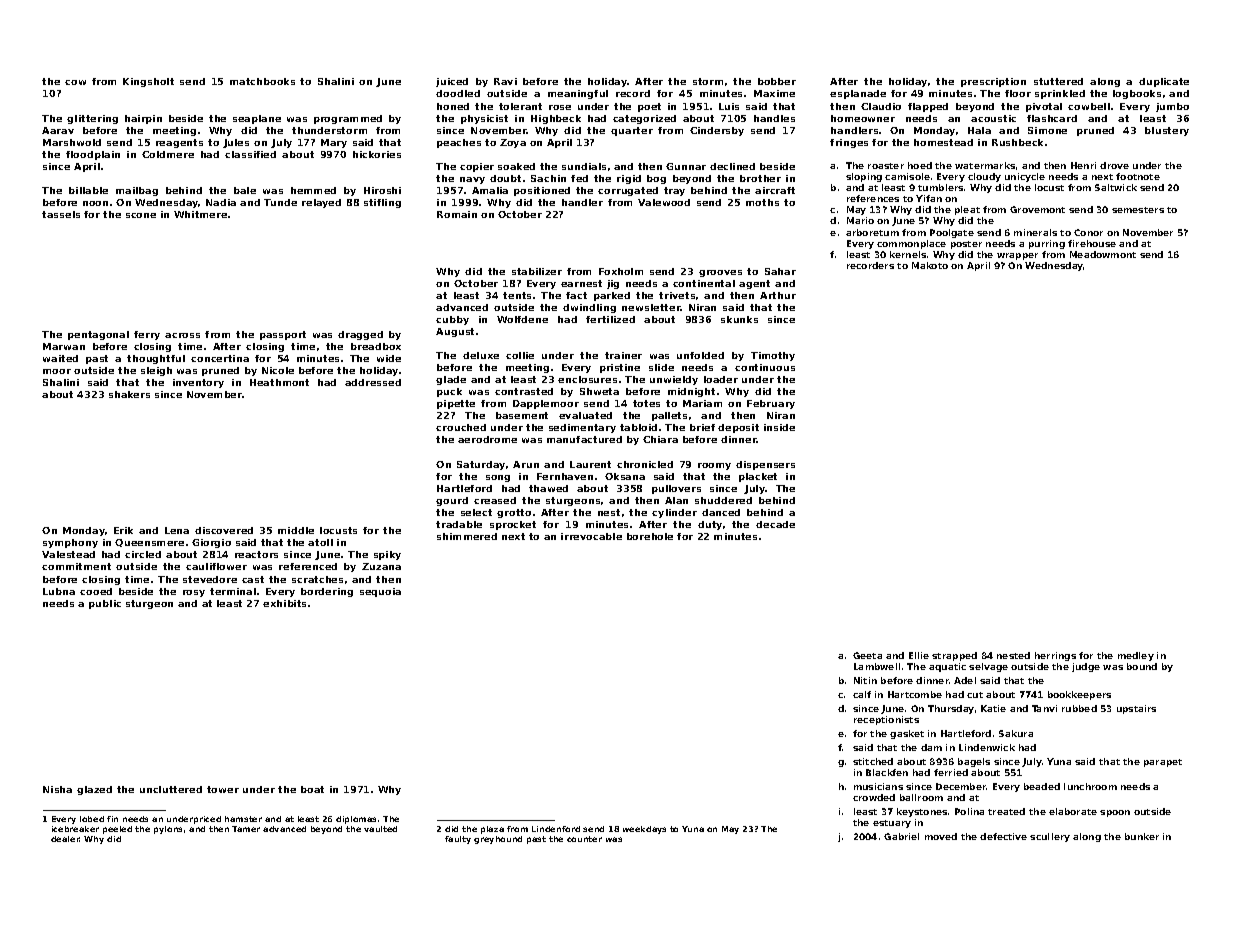 The image size is (1233, 952). Describe the element at coordinates (858, 94) in the document. I see `esplanade` at that location.
